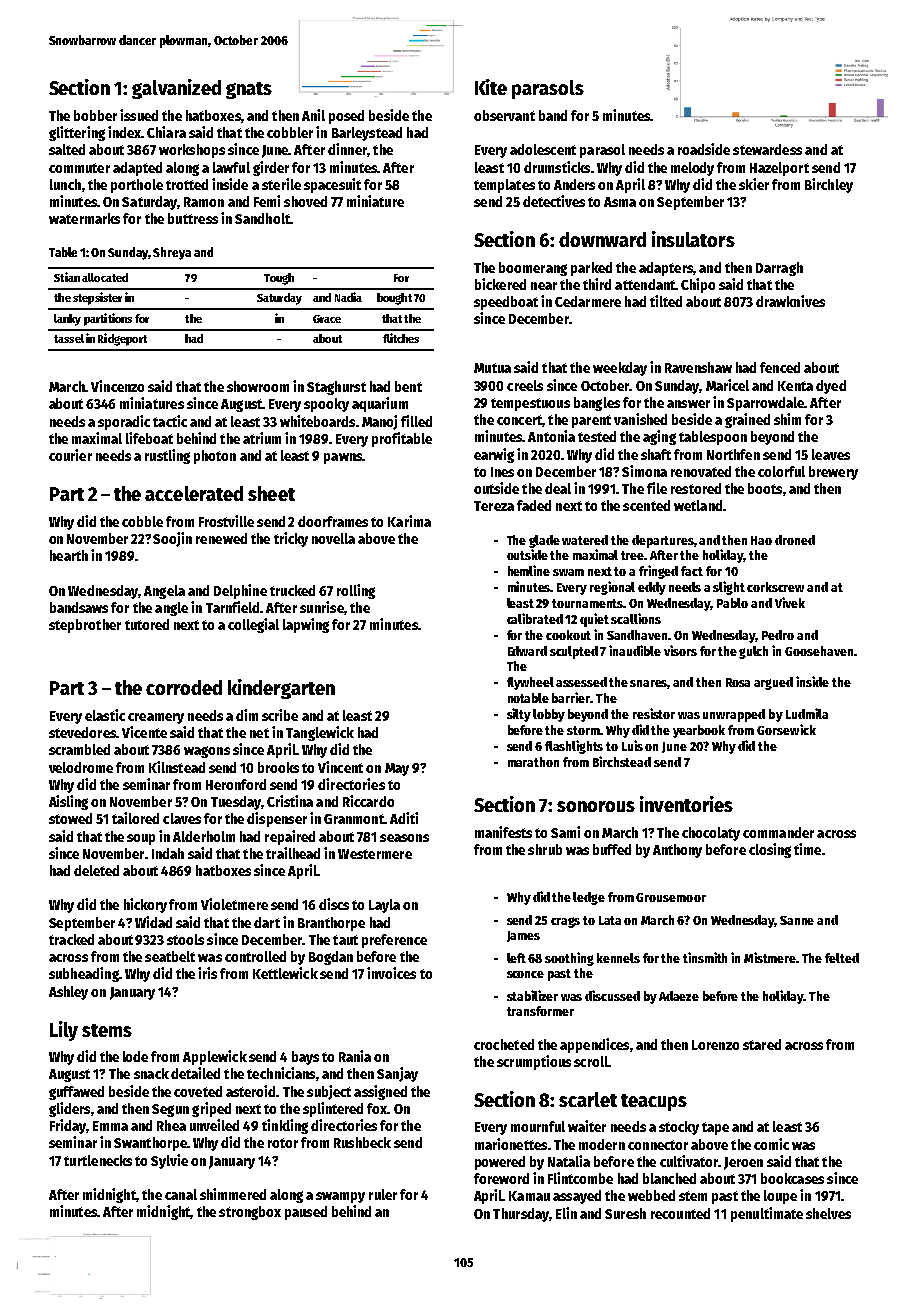 The width and height of the image is (908, 1316). I want to click on Kite, so click(491, 87).
